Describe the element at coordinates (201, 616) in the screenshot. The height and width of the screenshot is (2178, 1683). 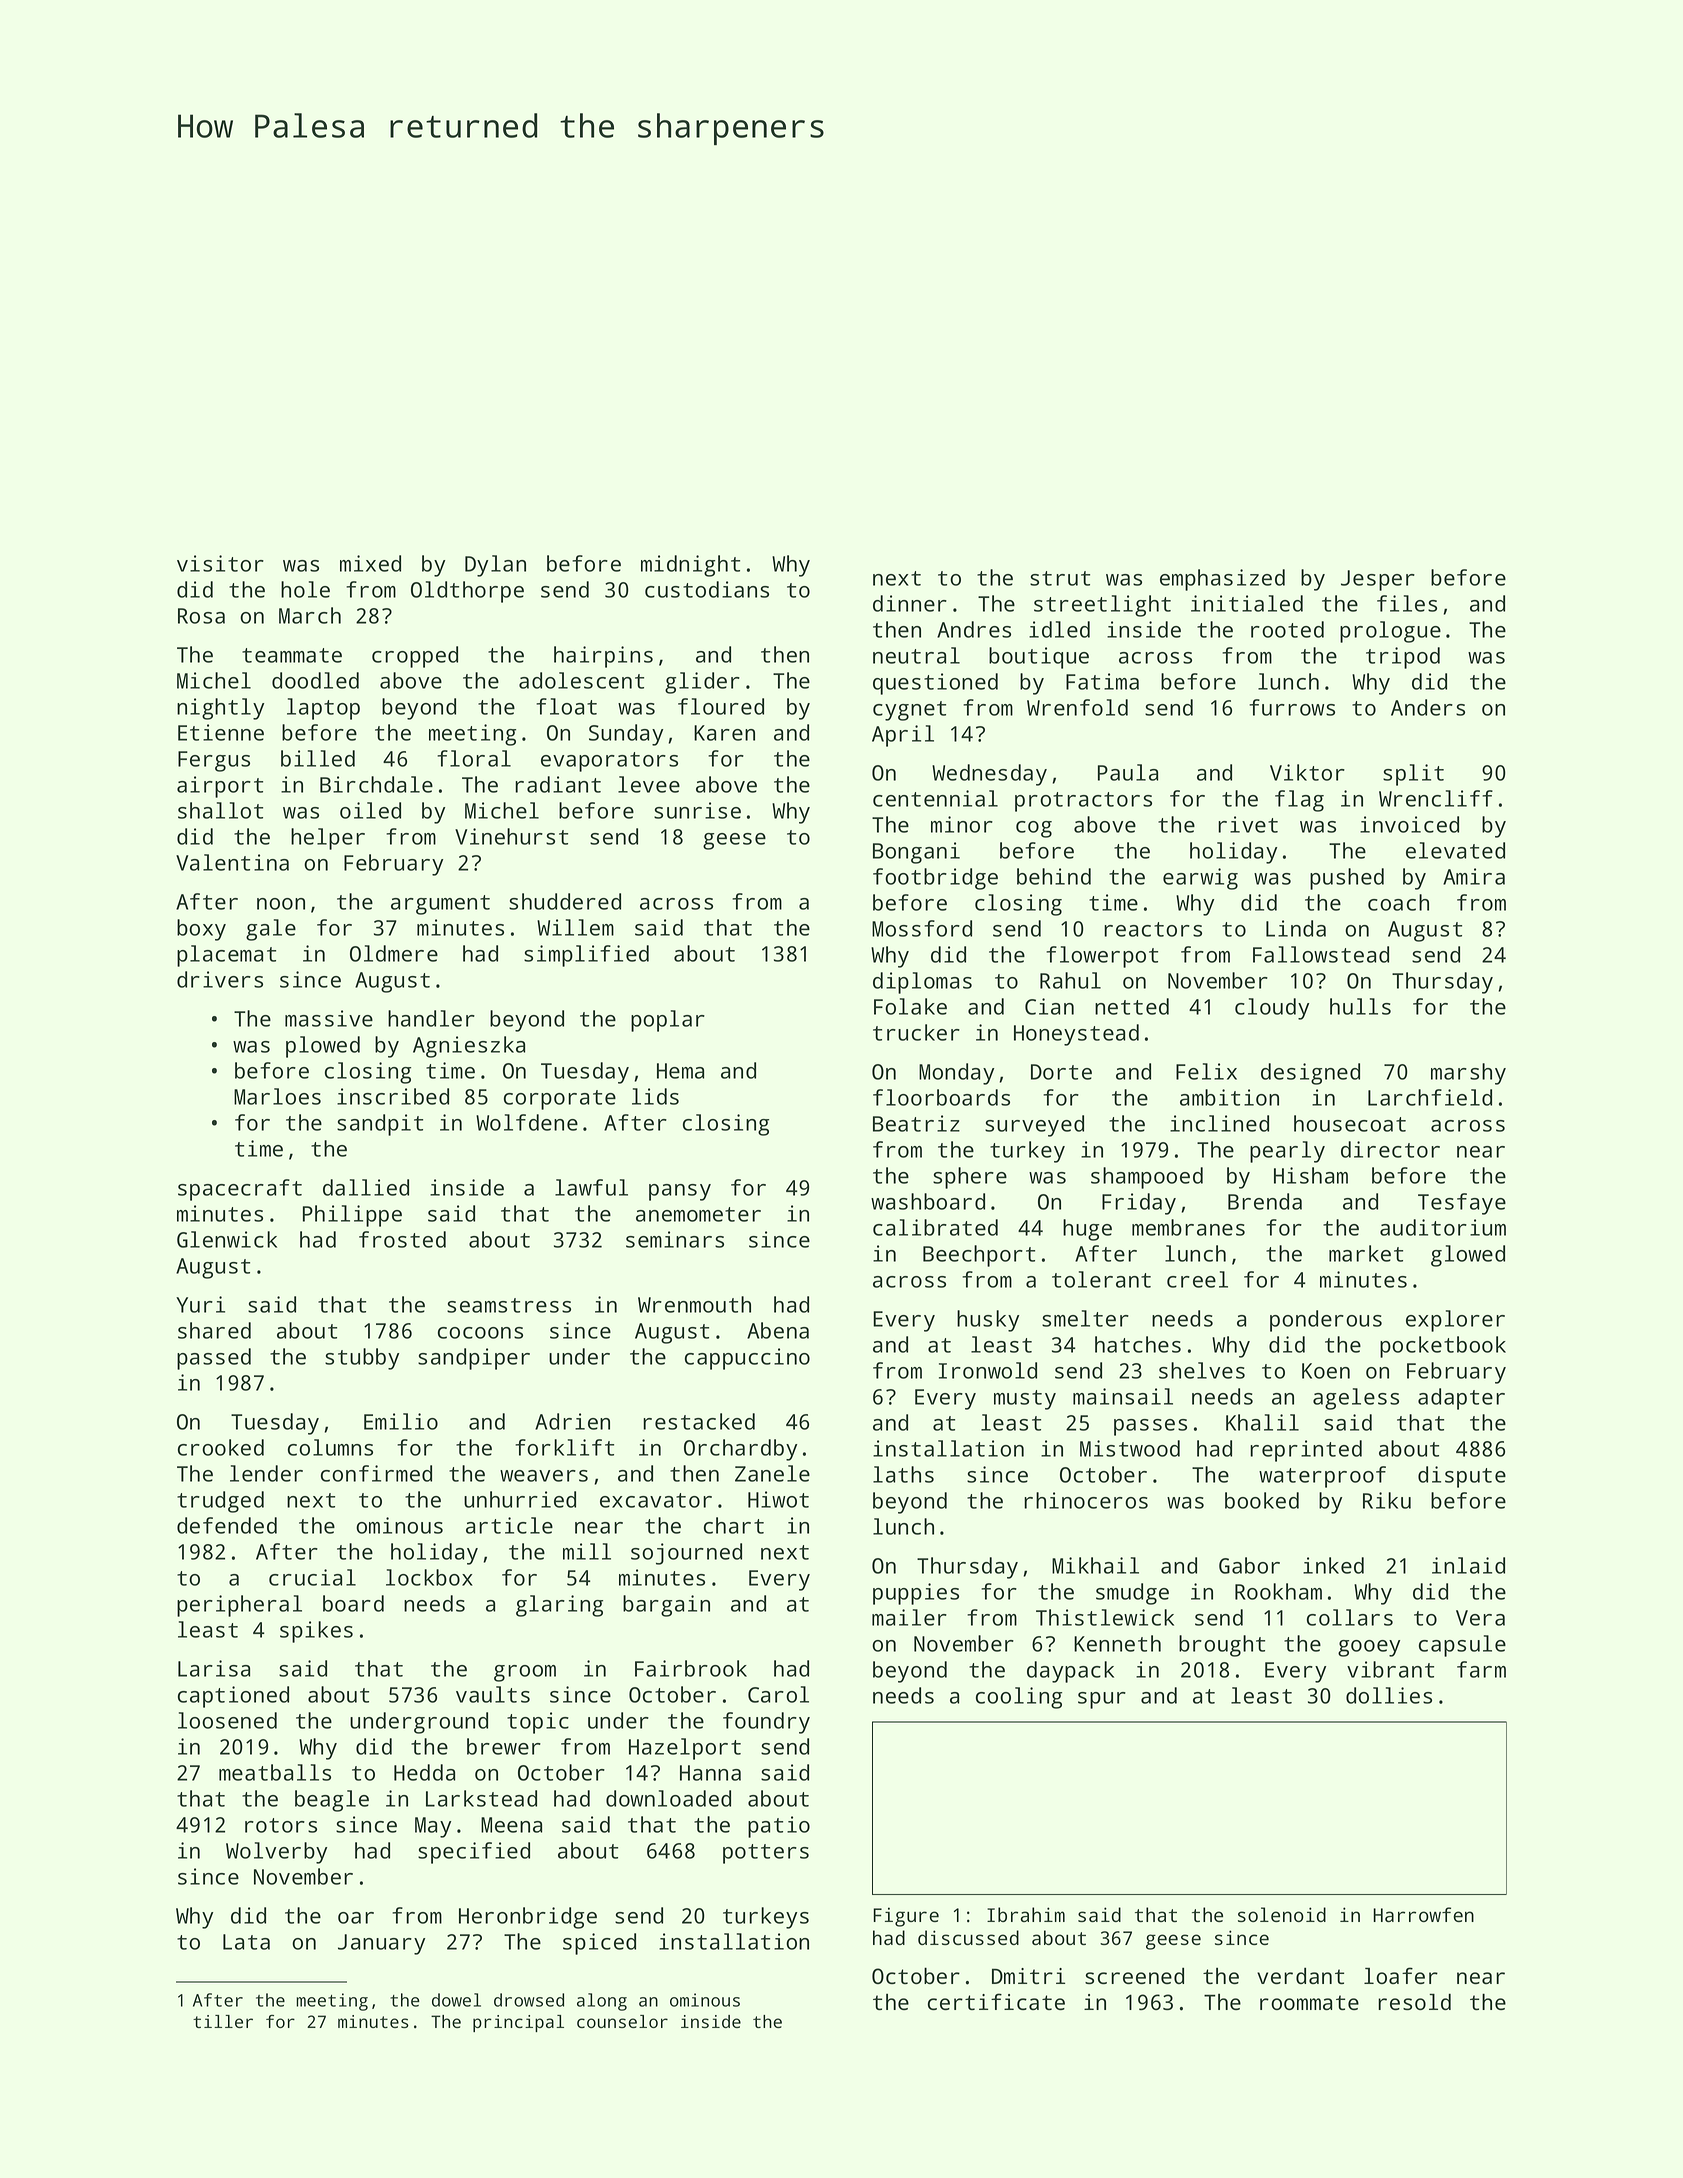
I see `Rosa` at that location.
